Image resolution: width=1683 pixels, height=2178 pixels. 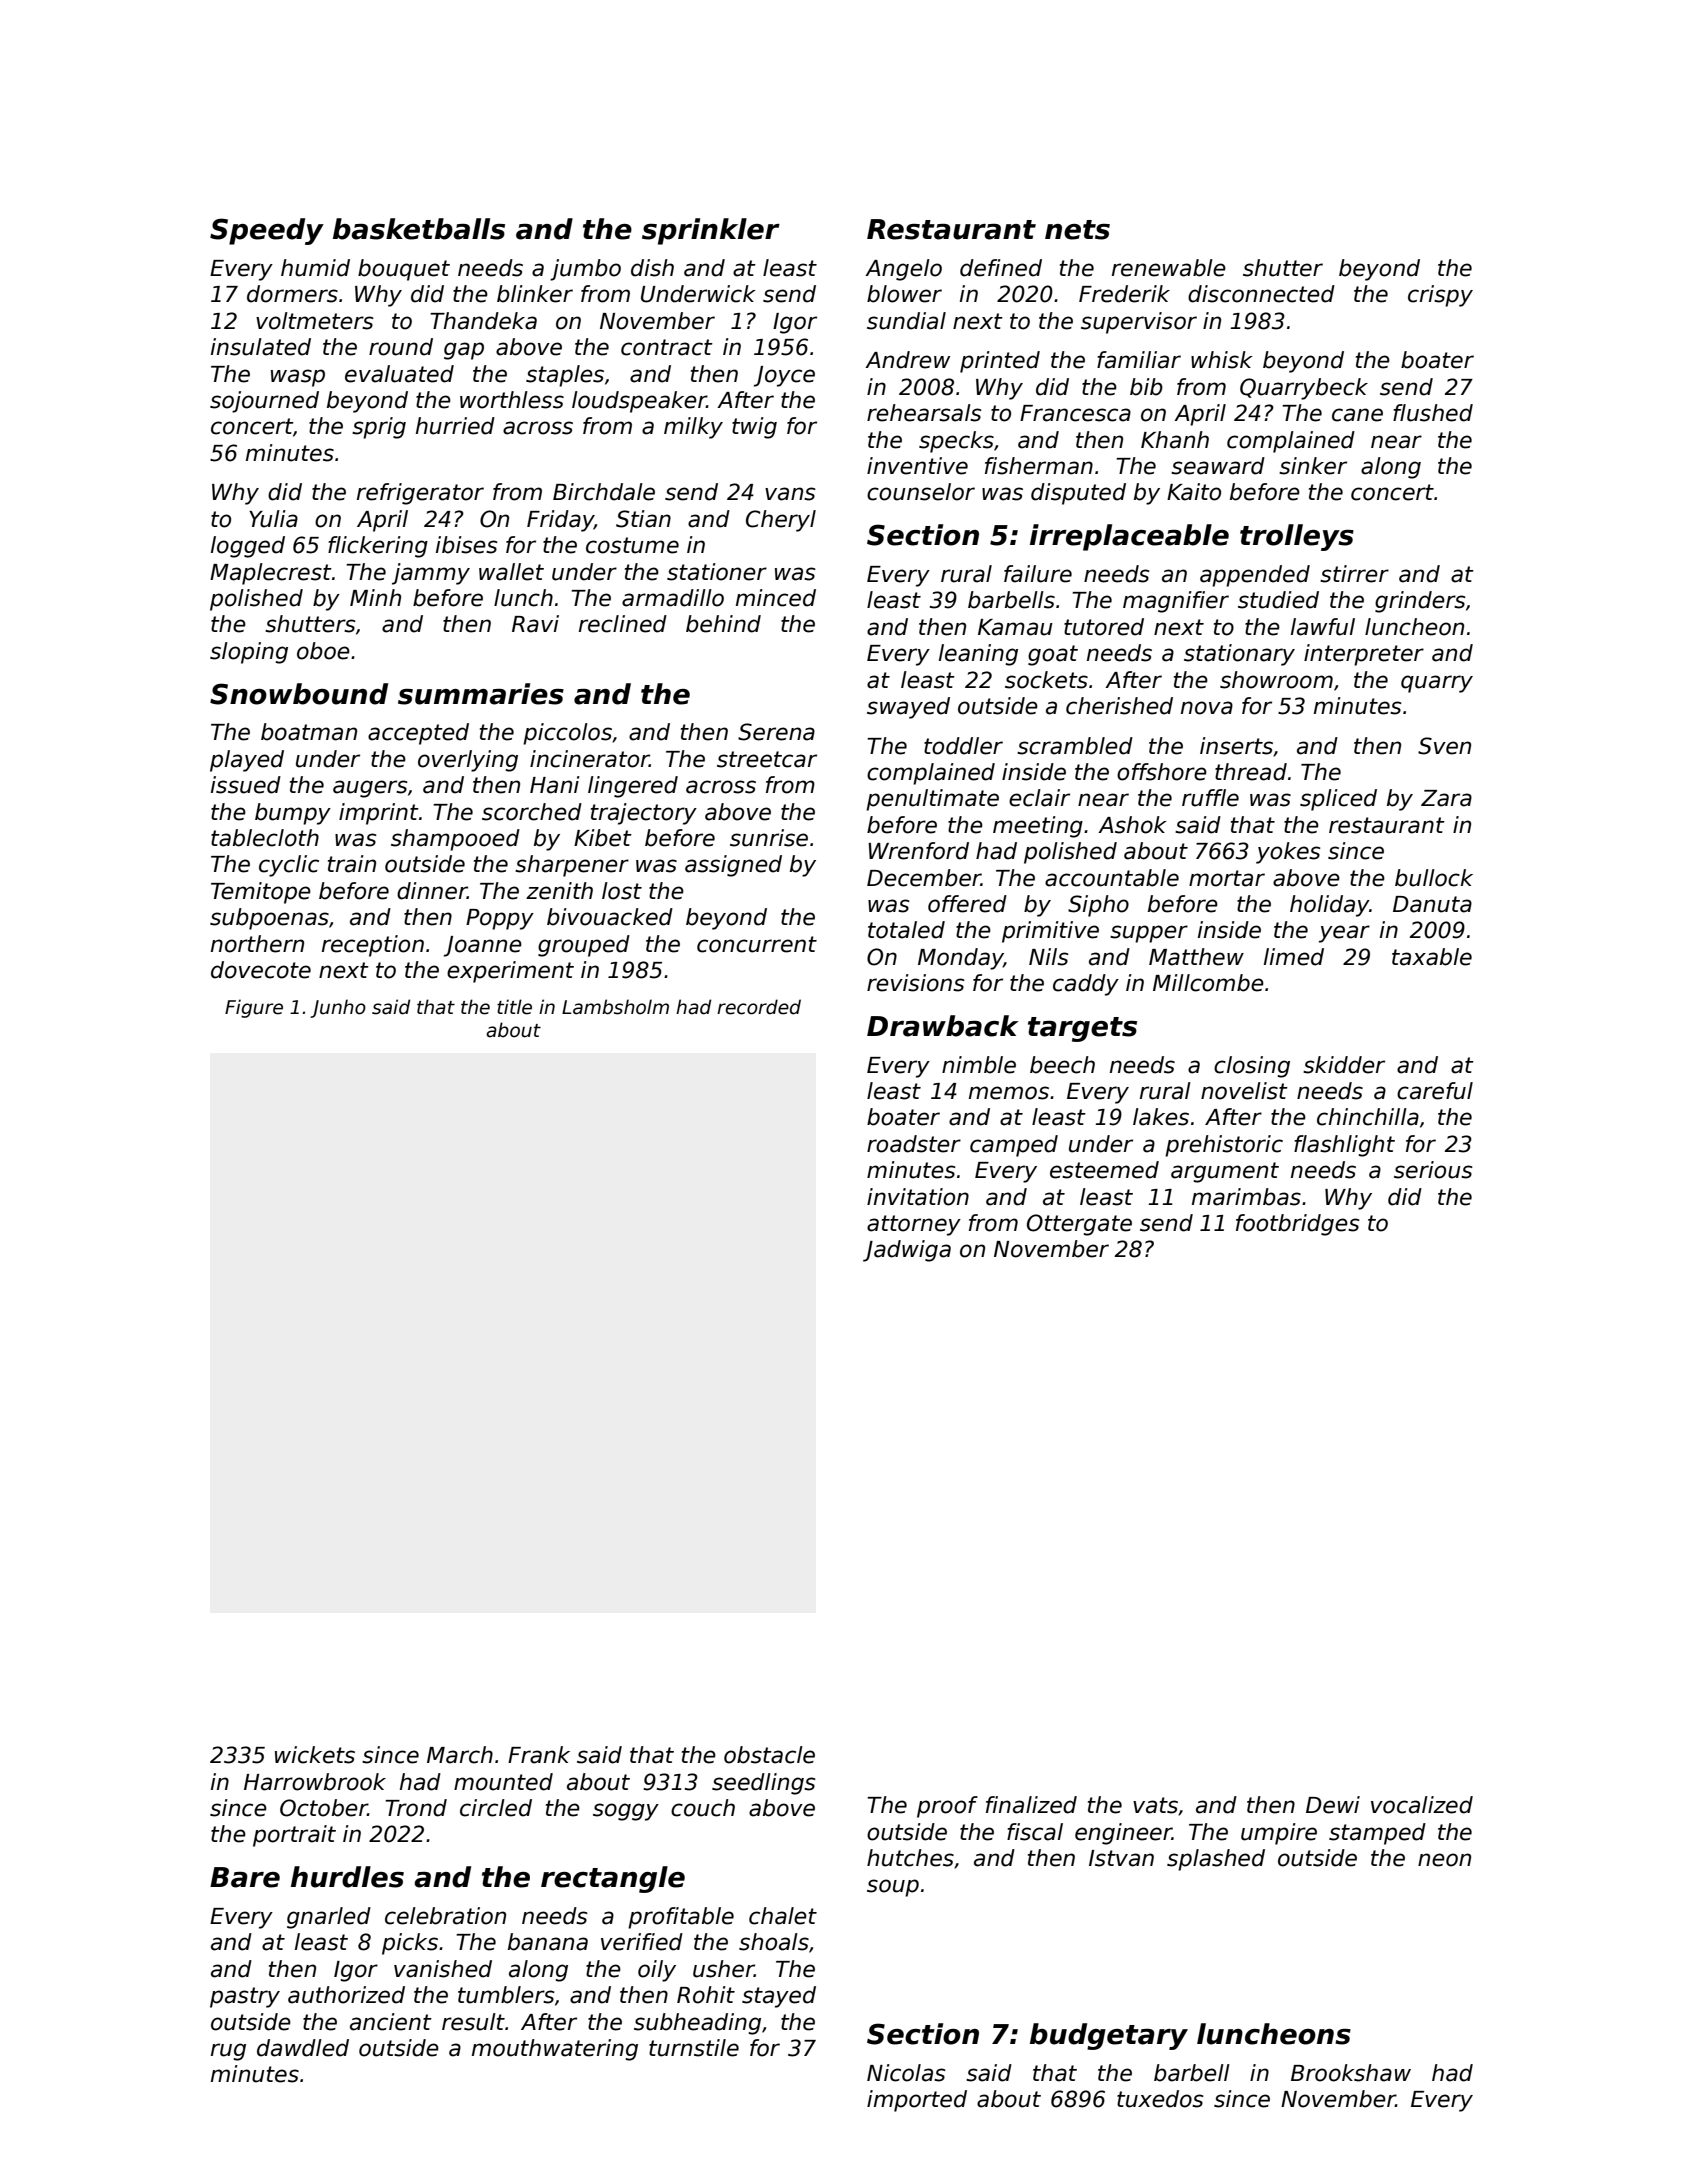 I want to click on tuxedos, so click(x=1160, y=2099).
